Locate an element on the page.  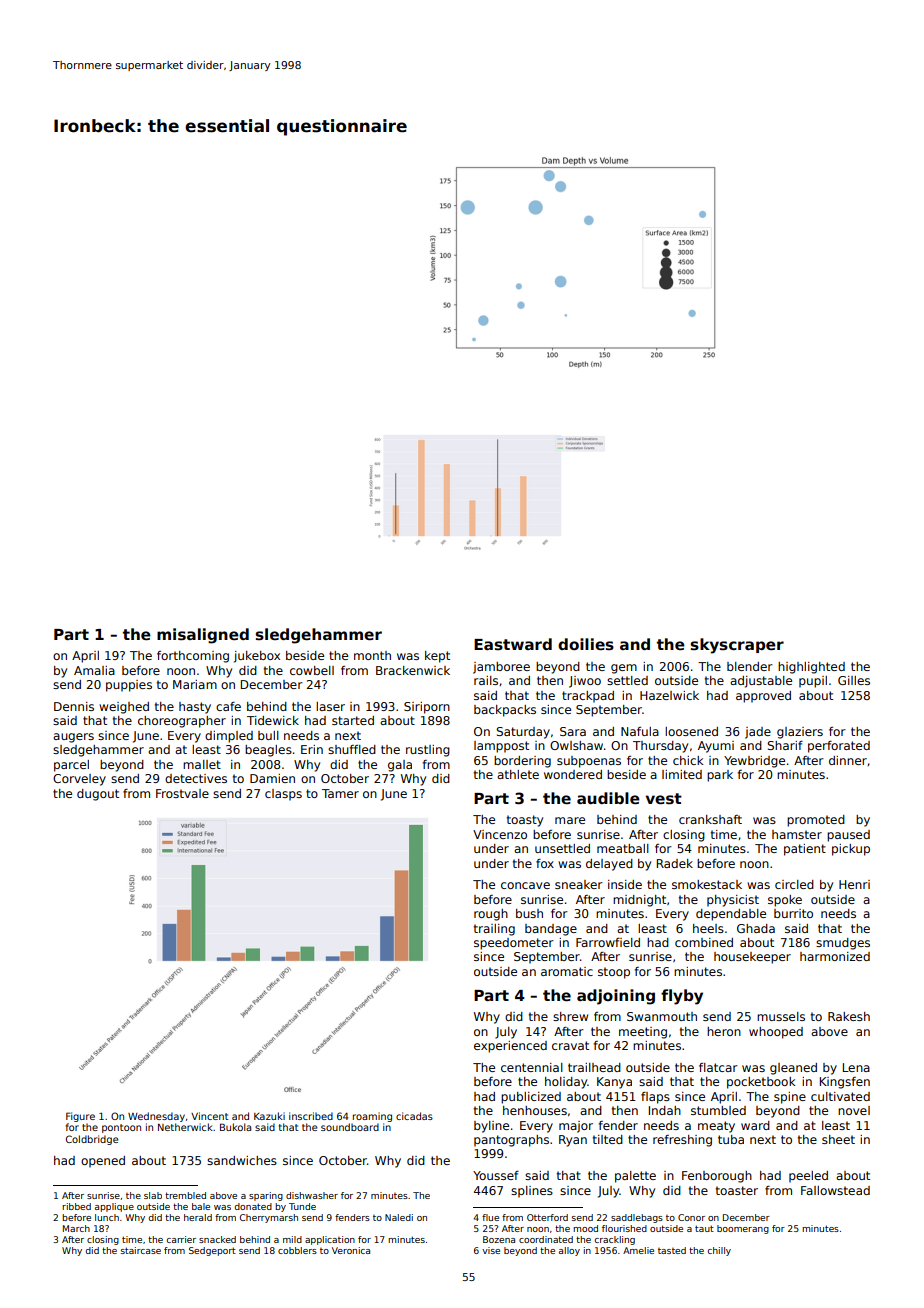
lamppost is located at coordinates (501, 747).
